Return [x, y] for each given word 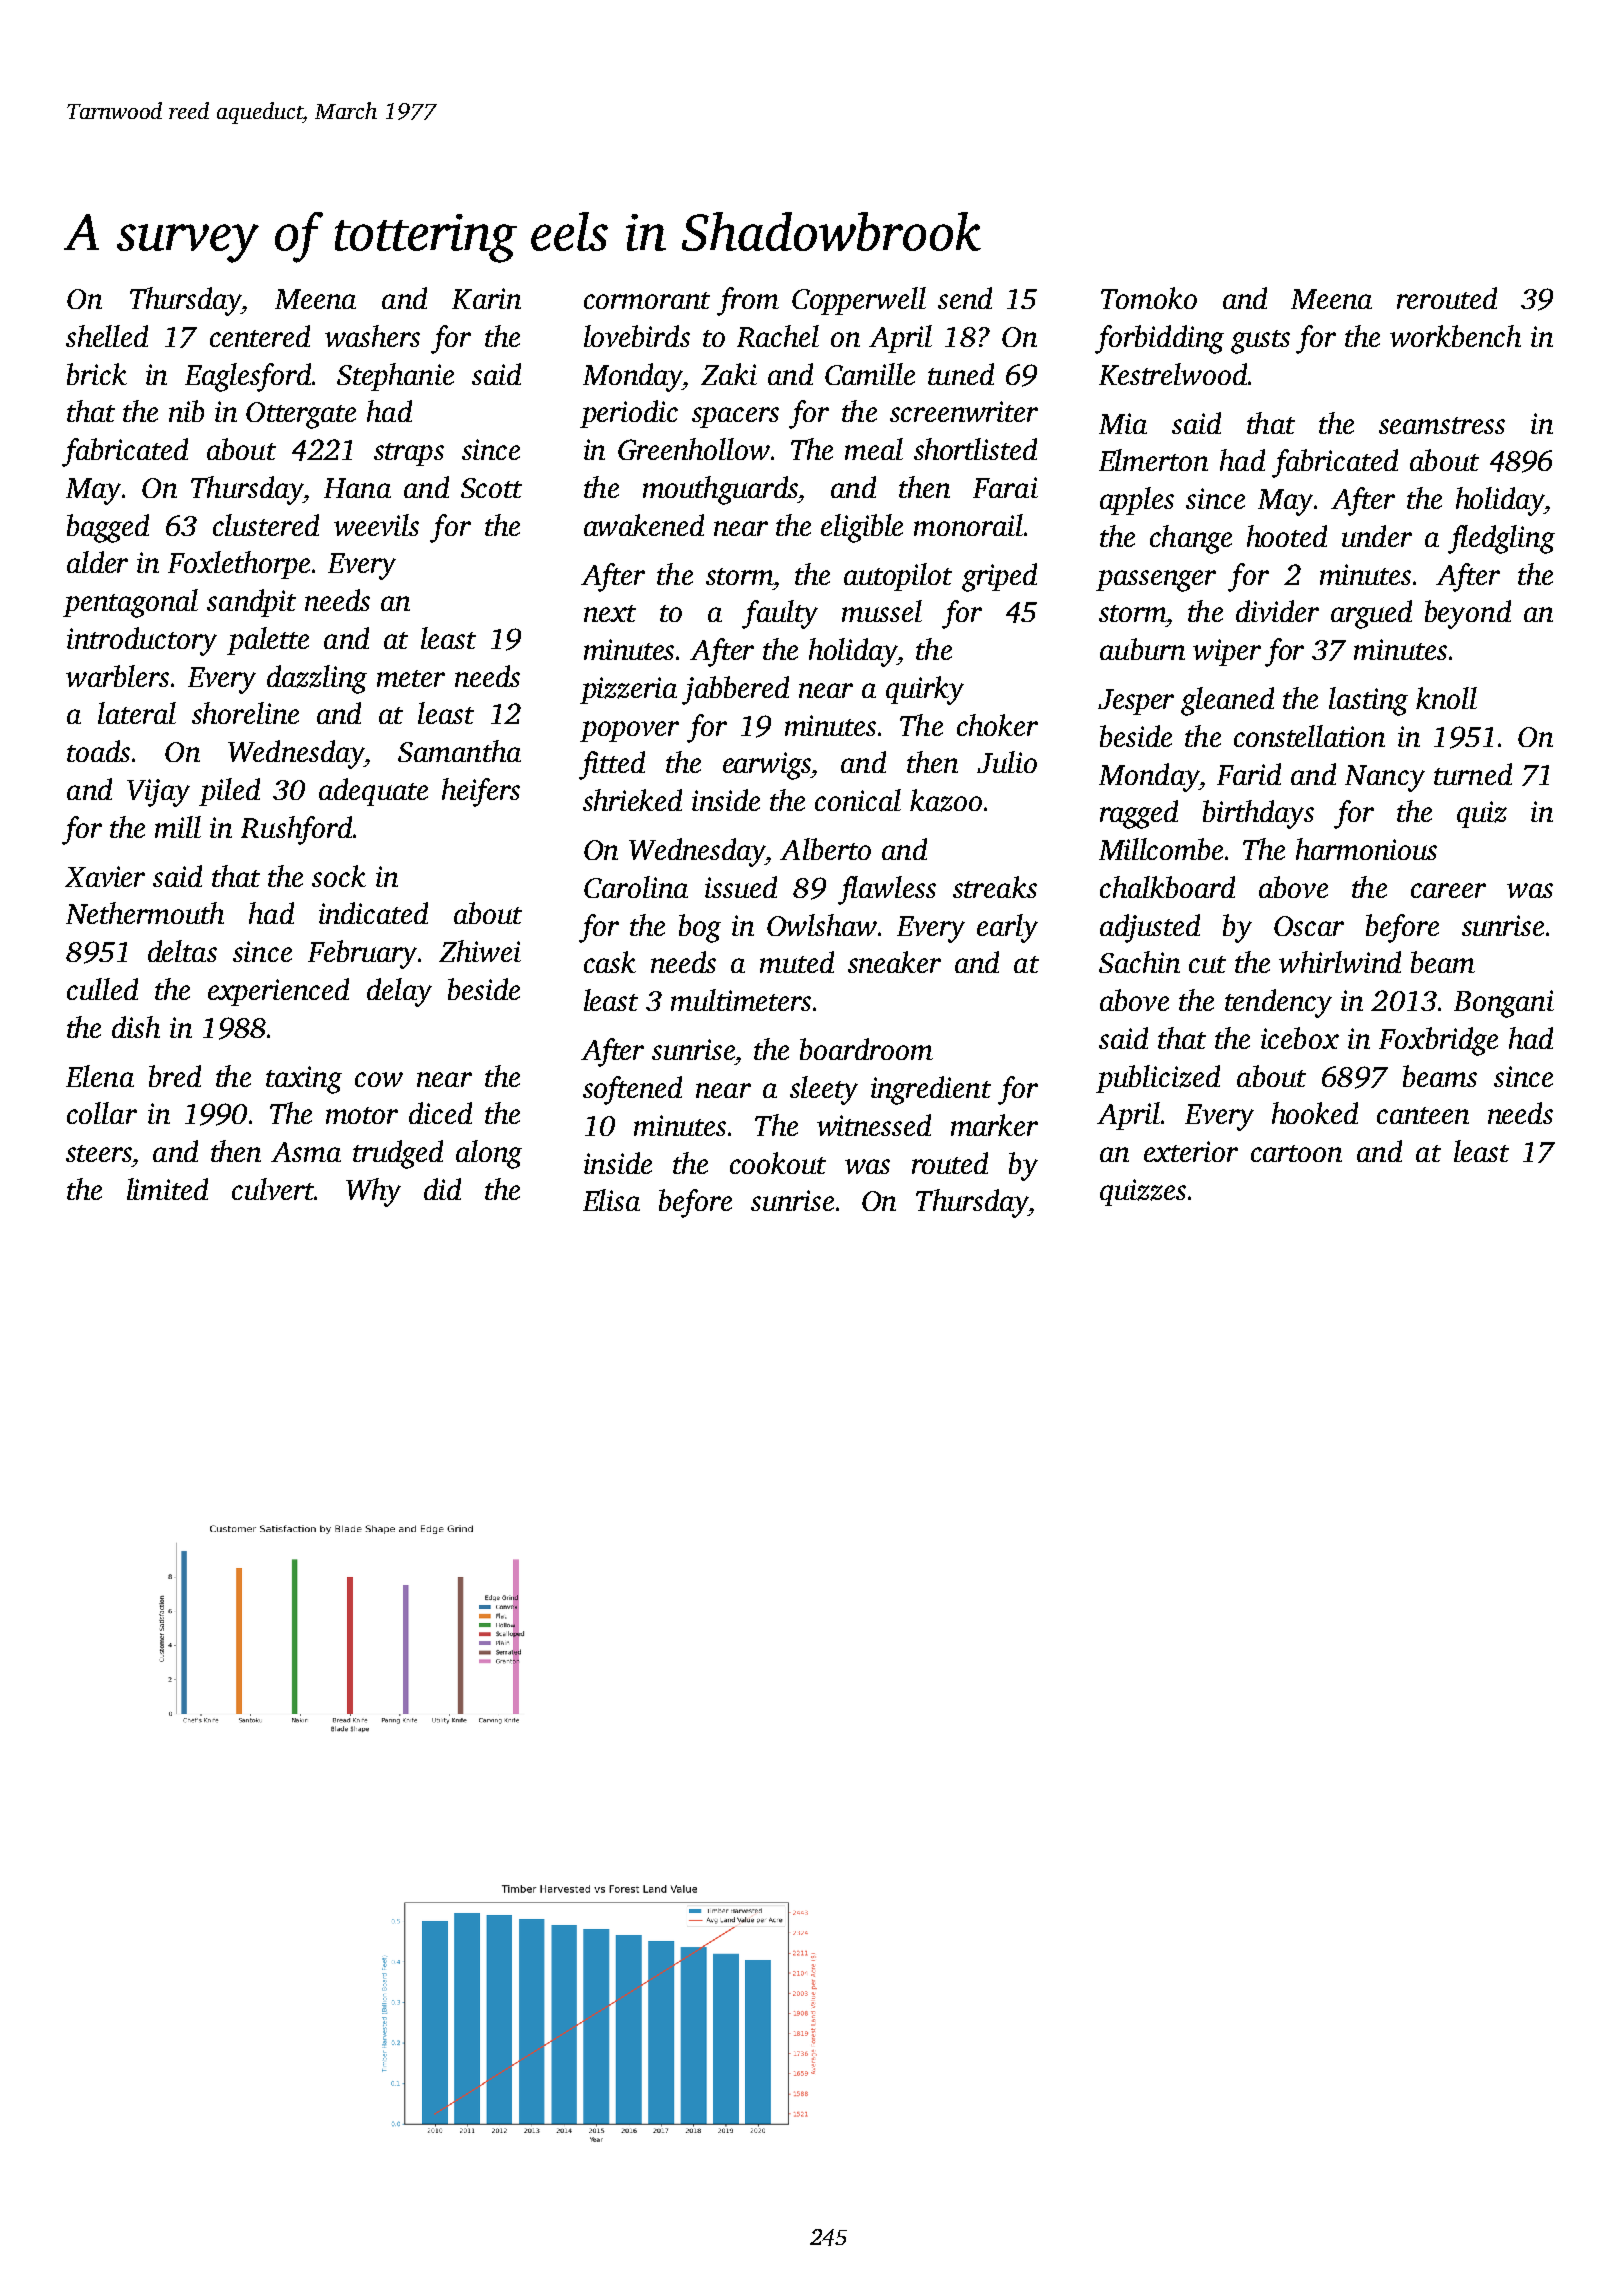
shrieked [632, 800]
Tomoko [1149, 298]
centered [260, 336]
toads [98, 751]
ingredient [931, 1090]
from [748, 301]
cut [1207, 964]
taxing [304, 1080]
